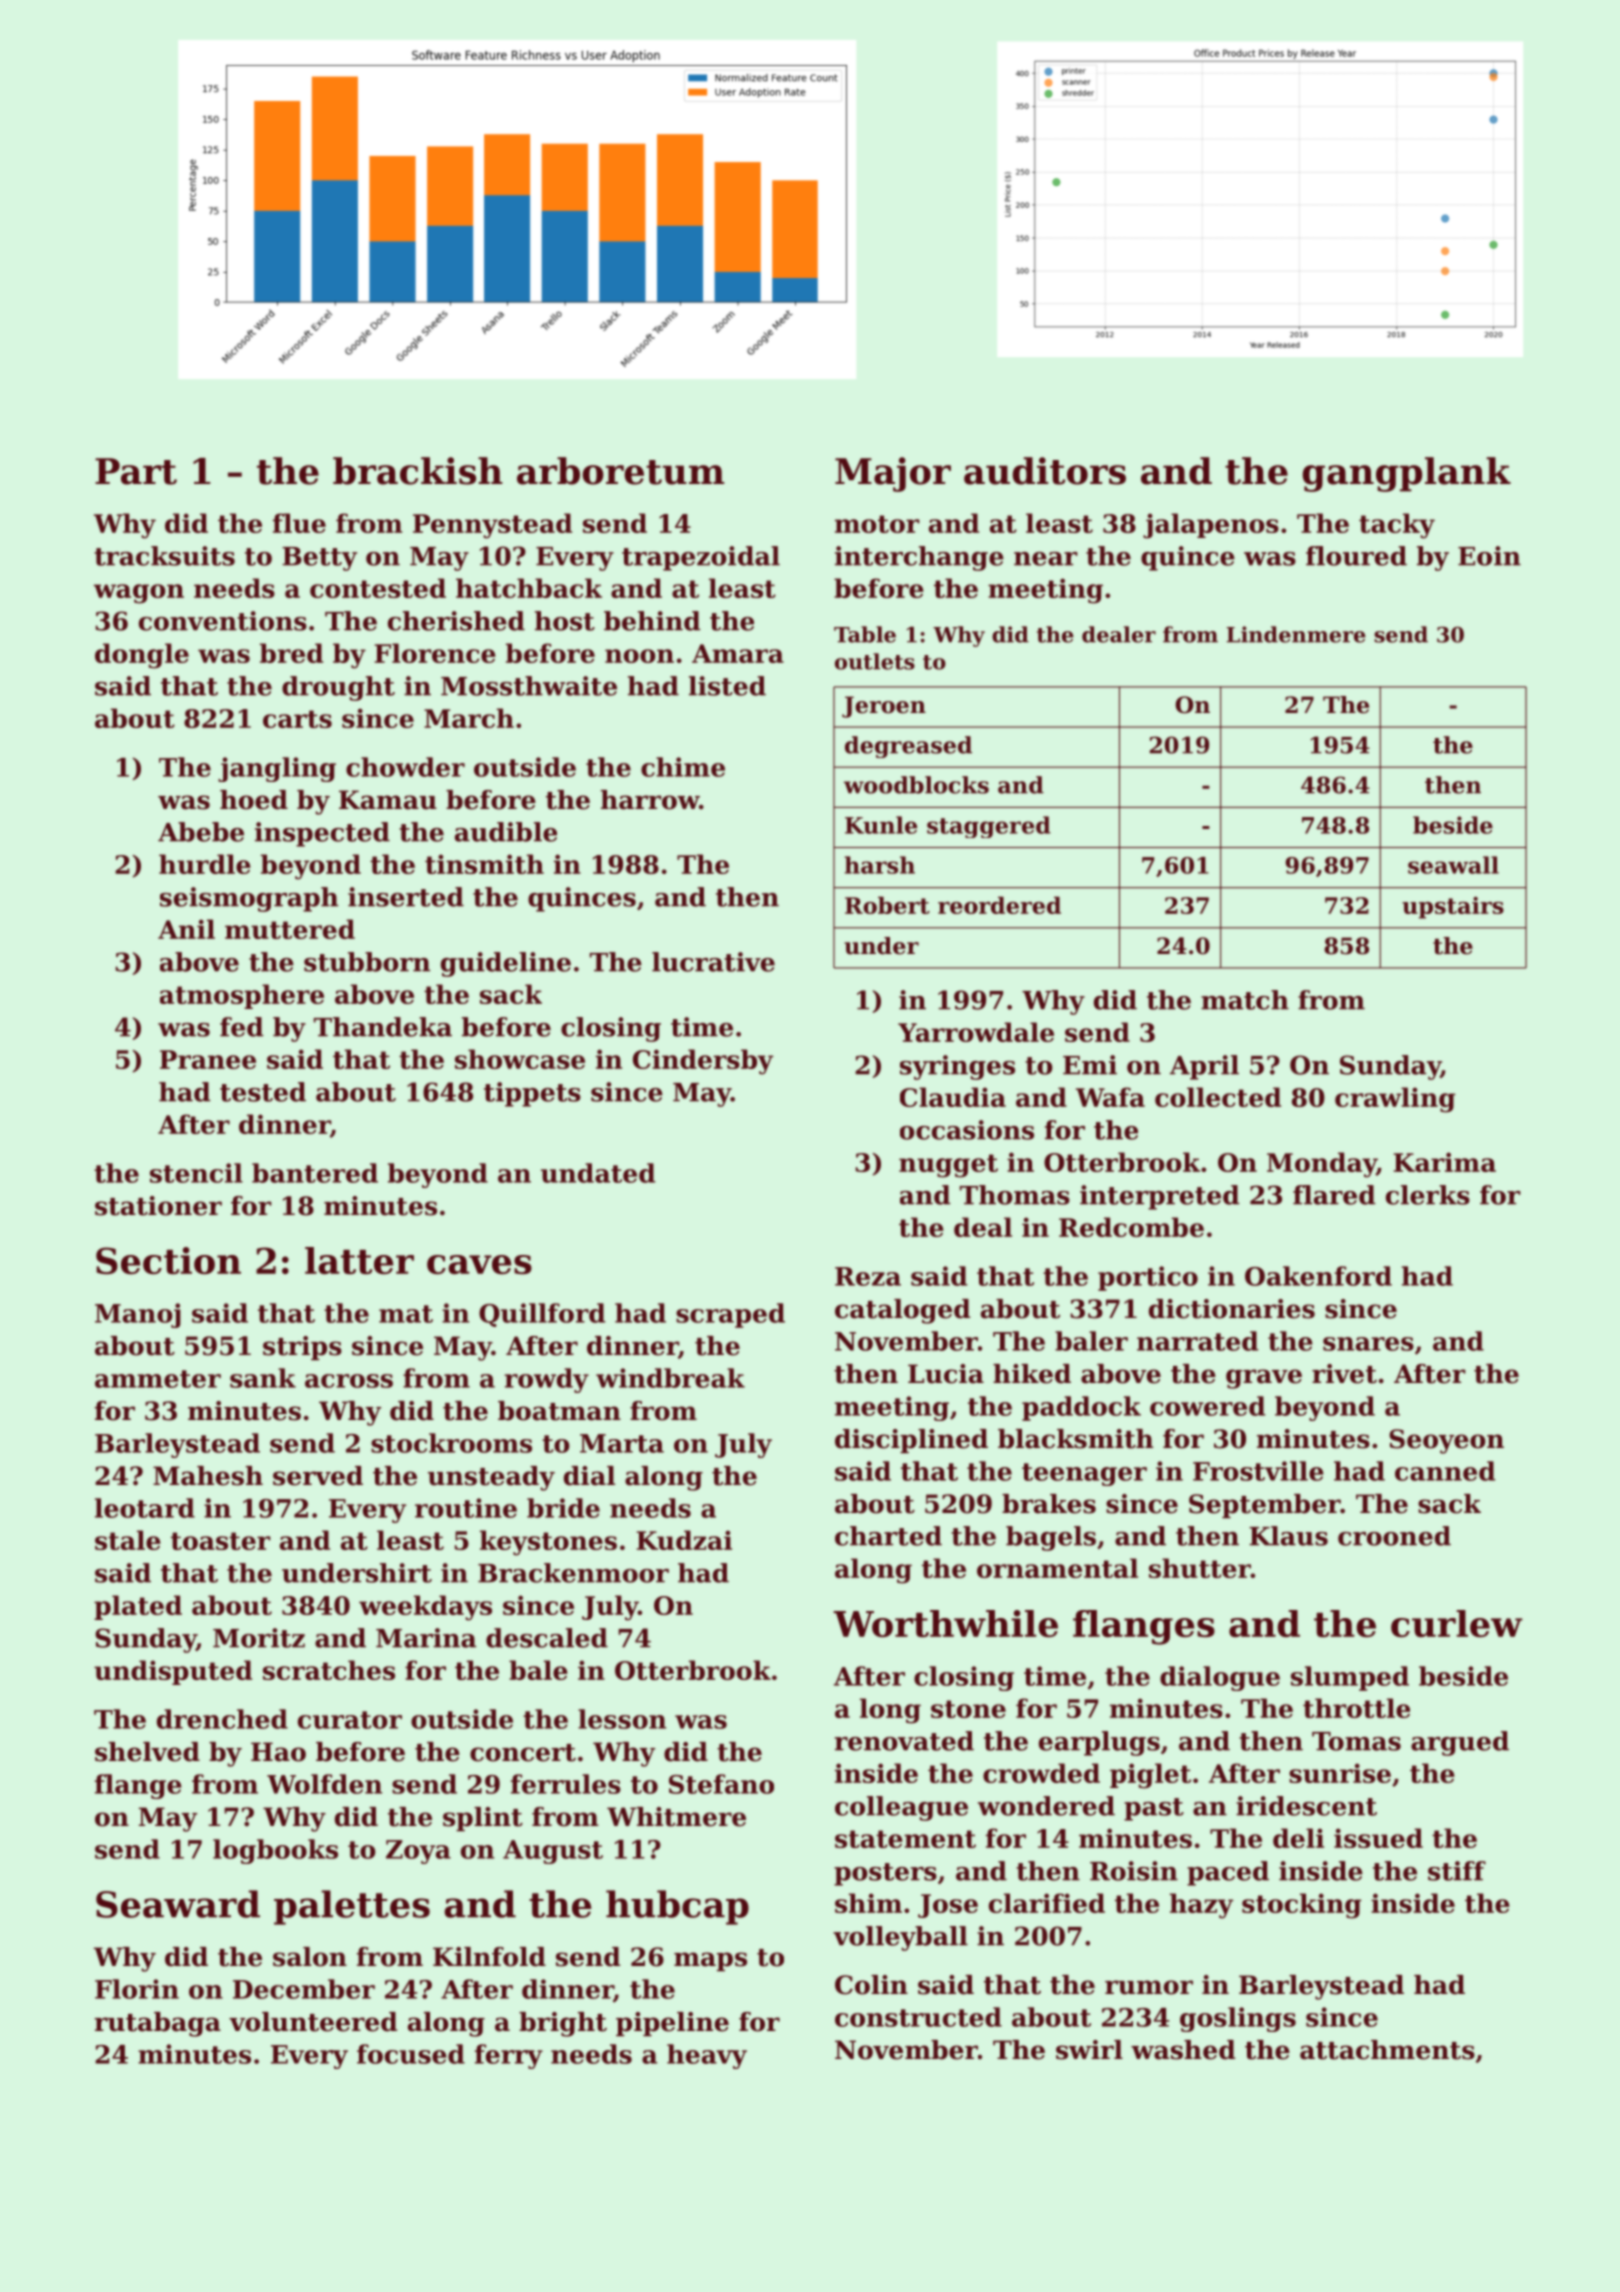 The height and width of the screenshot is (2292, 1620). What do you see at coordinates (1296, 634) in the screenshot?
I see `Lindenmere` at bounding box center [1296, 634].
